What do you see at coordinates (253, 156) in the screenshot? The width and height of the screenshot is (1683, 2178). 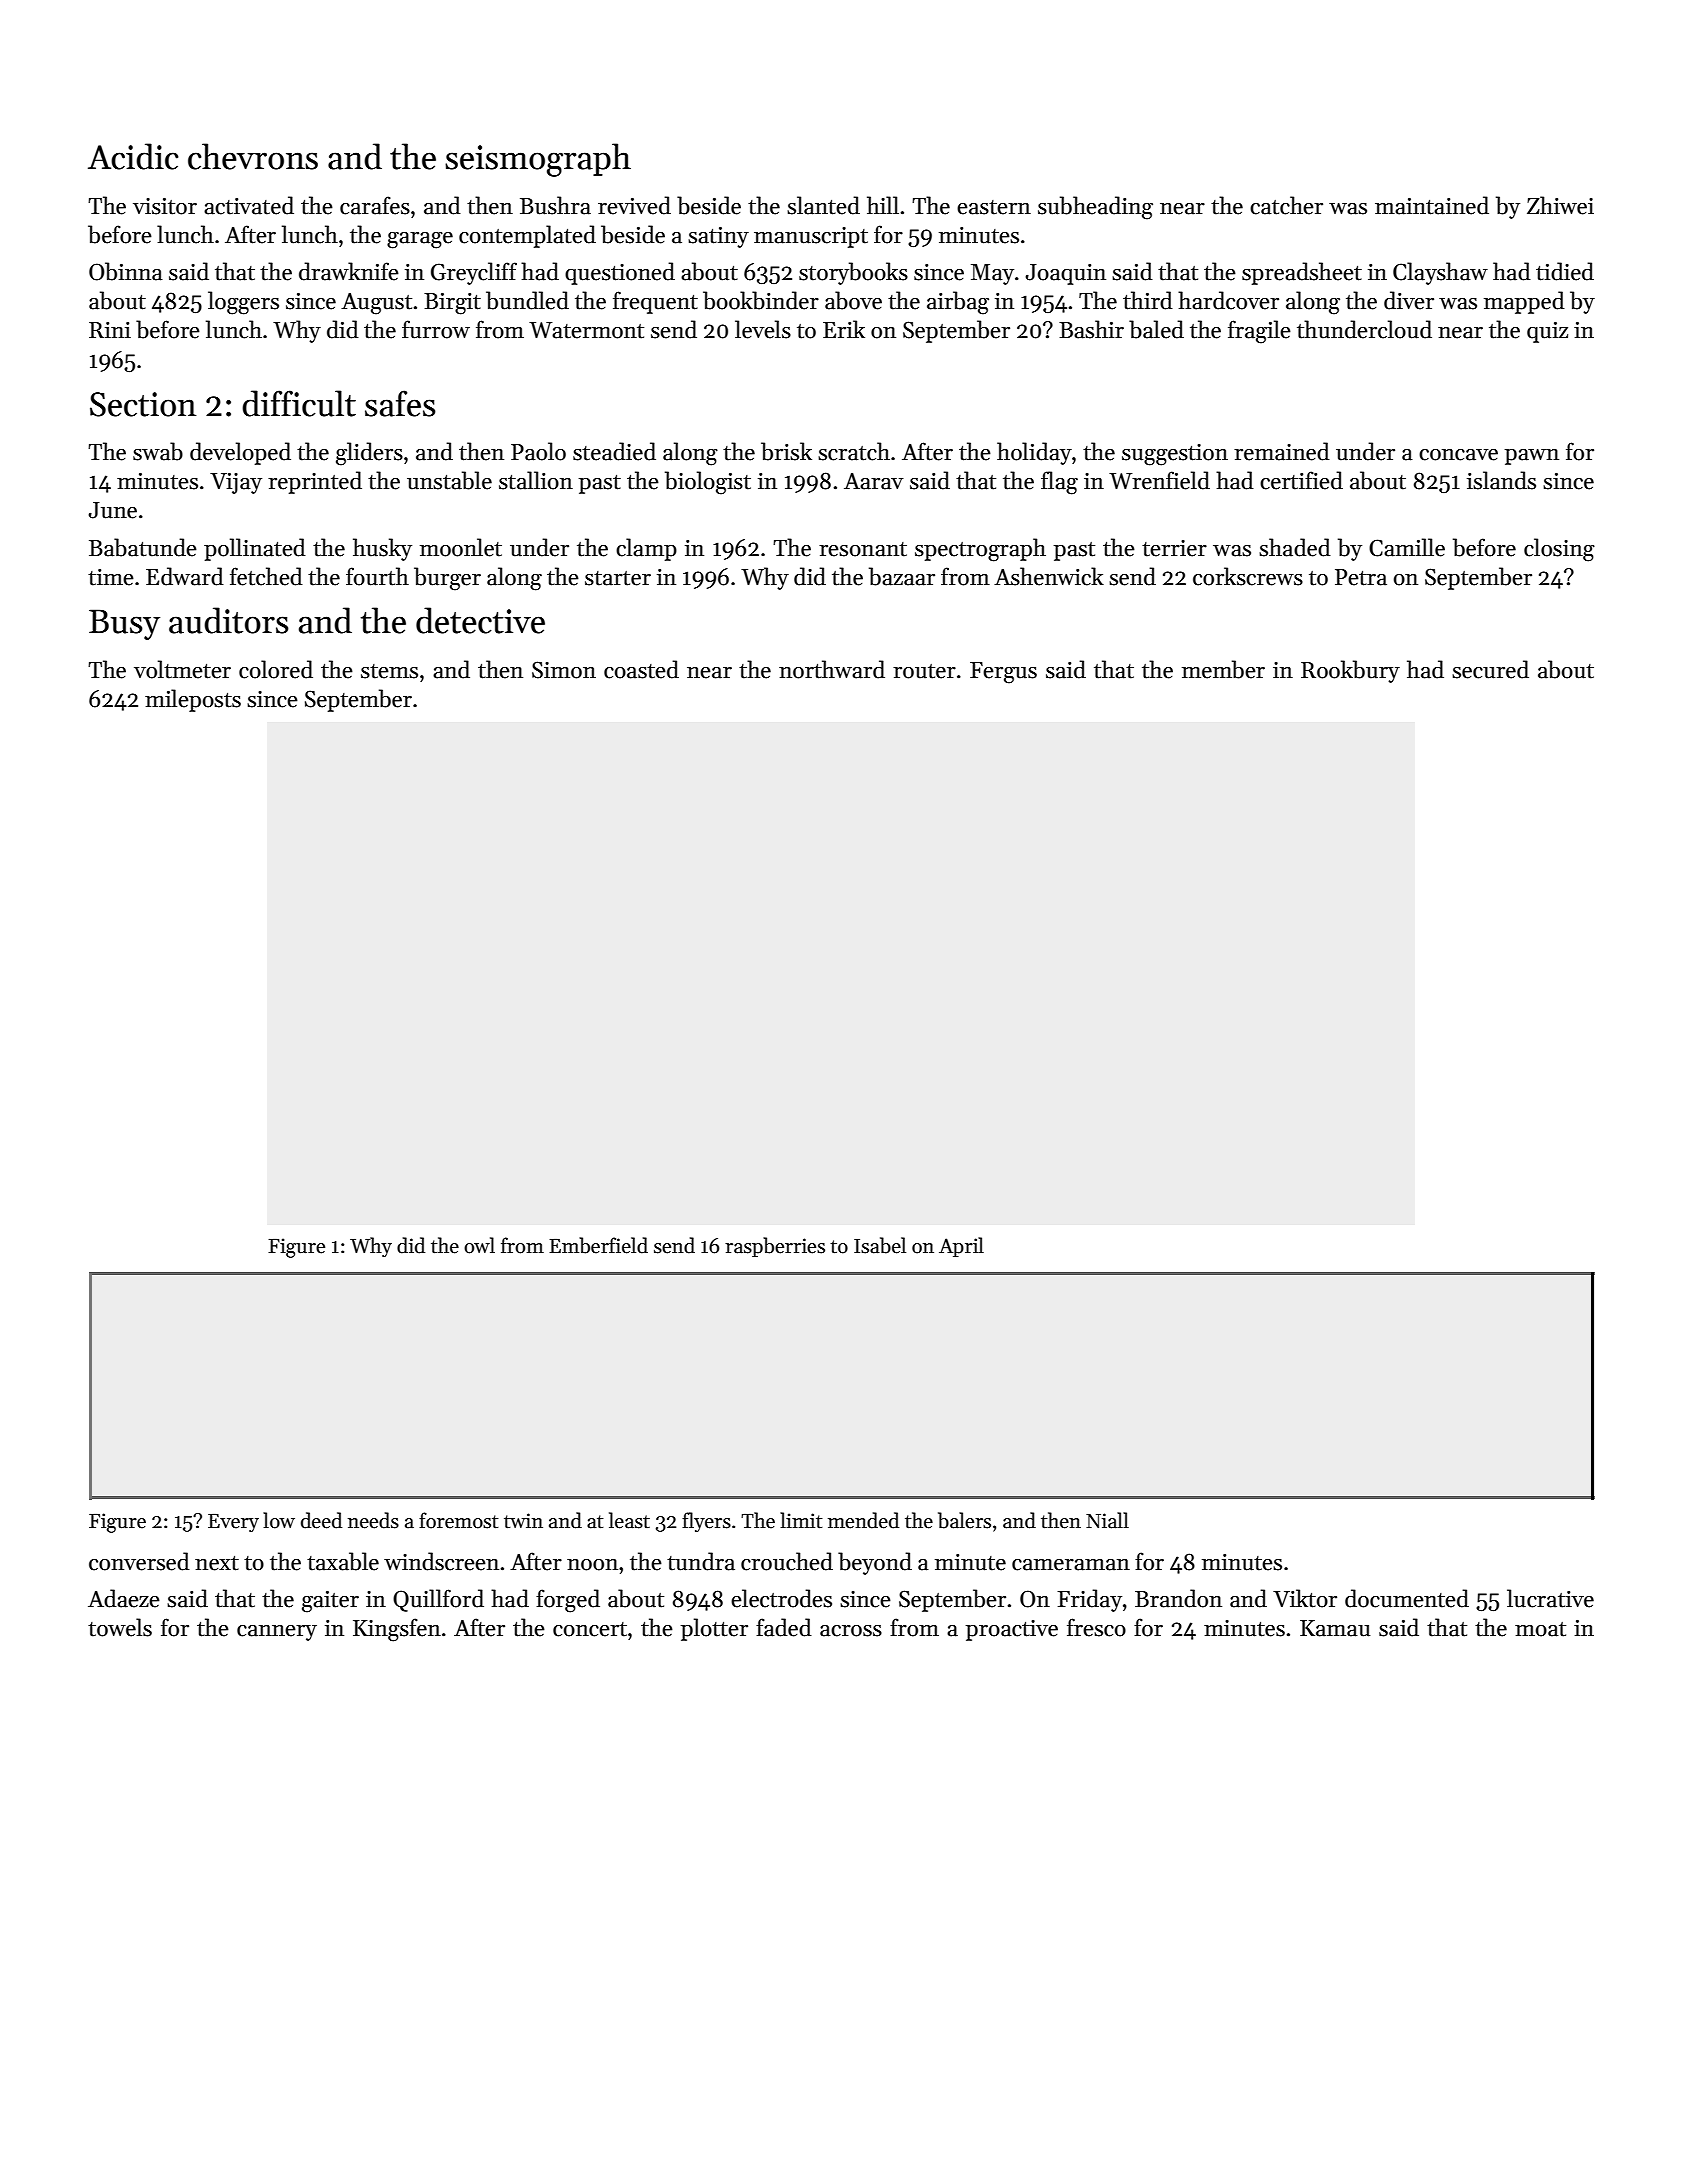 I see `chevrons` at bounding box center [253, 156].
